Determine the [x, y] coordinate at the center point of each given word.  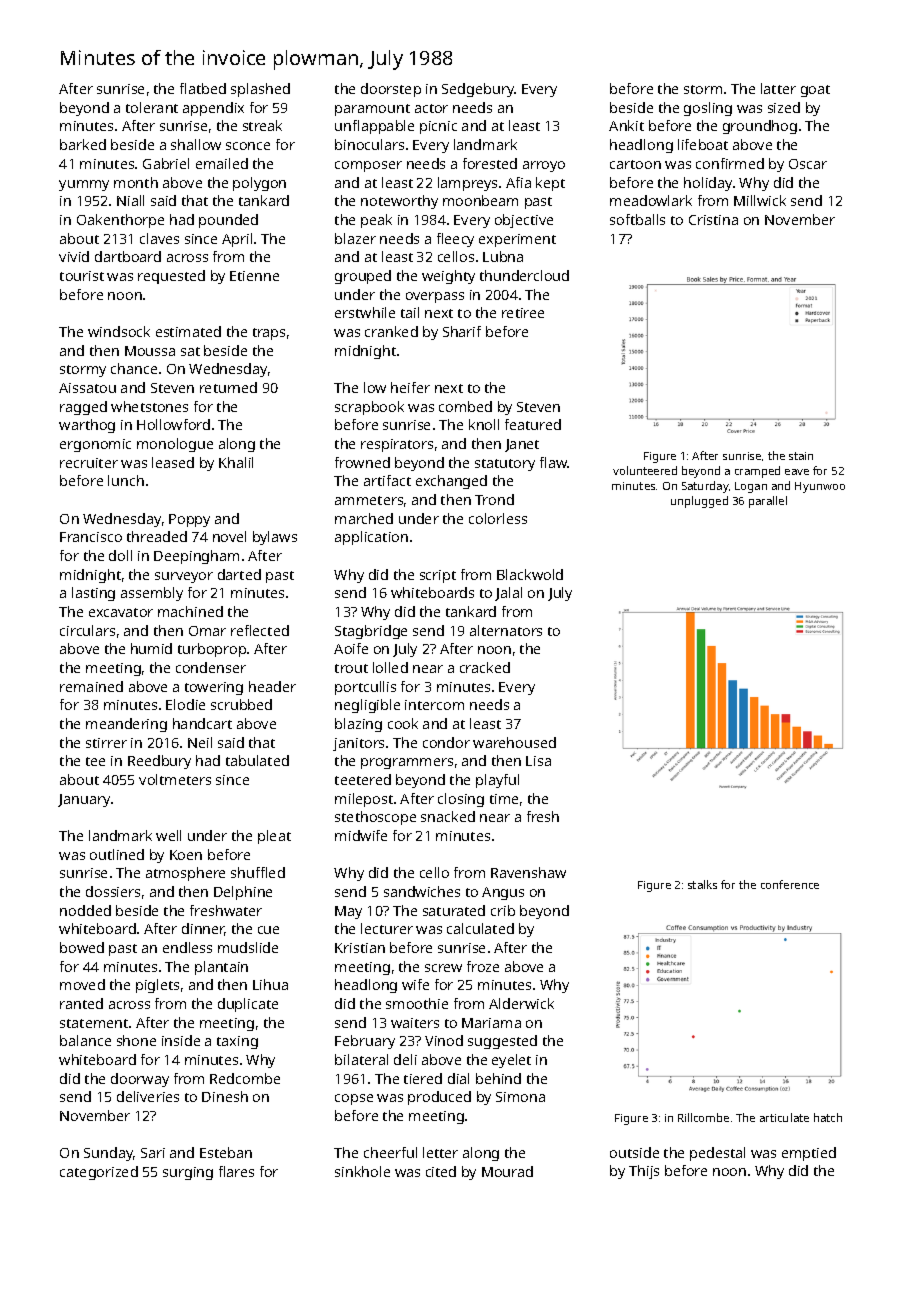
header [272, 686]
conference [790, 884]
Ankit [626, 125]
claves [159, 238]
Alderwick [521, 1003]
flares [236, 1171]
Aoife [351, 648]
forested [490, 163]
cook [403, 723]
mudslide [248, 947]
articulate [784, 1117]
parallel [768, 502]
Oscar [808, 164]
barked [83, 144]
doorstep [391, 90]
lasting [93, 594]
